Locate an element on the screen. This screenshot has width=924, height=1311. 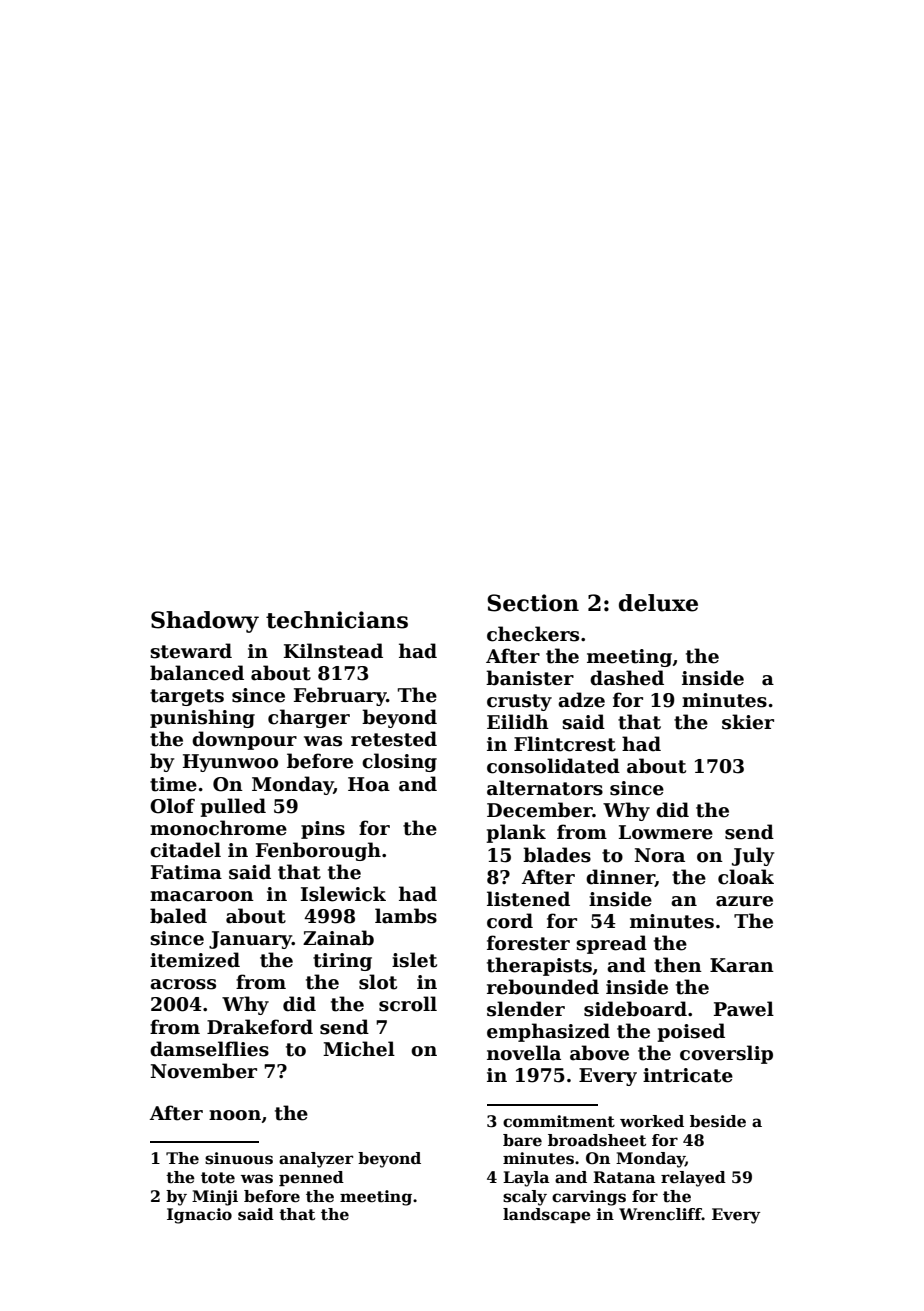
Hoa is located at coordinates (369, 784).
